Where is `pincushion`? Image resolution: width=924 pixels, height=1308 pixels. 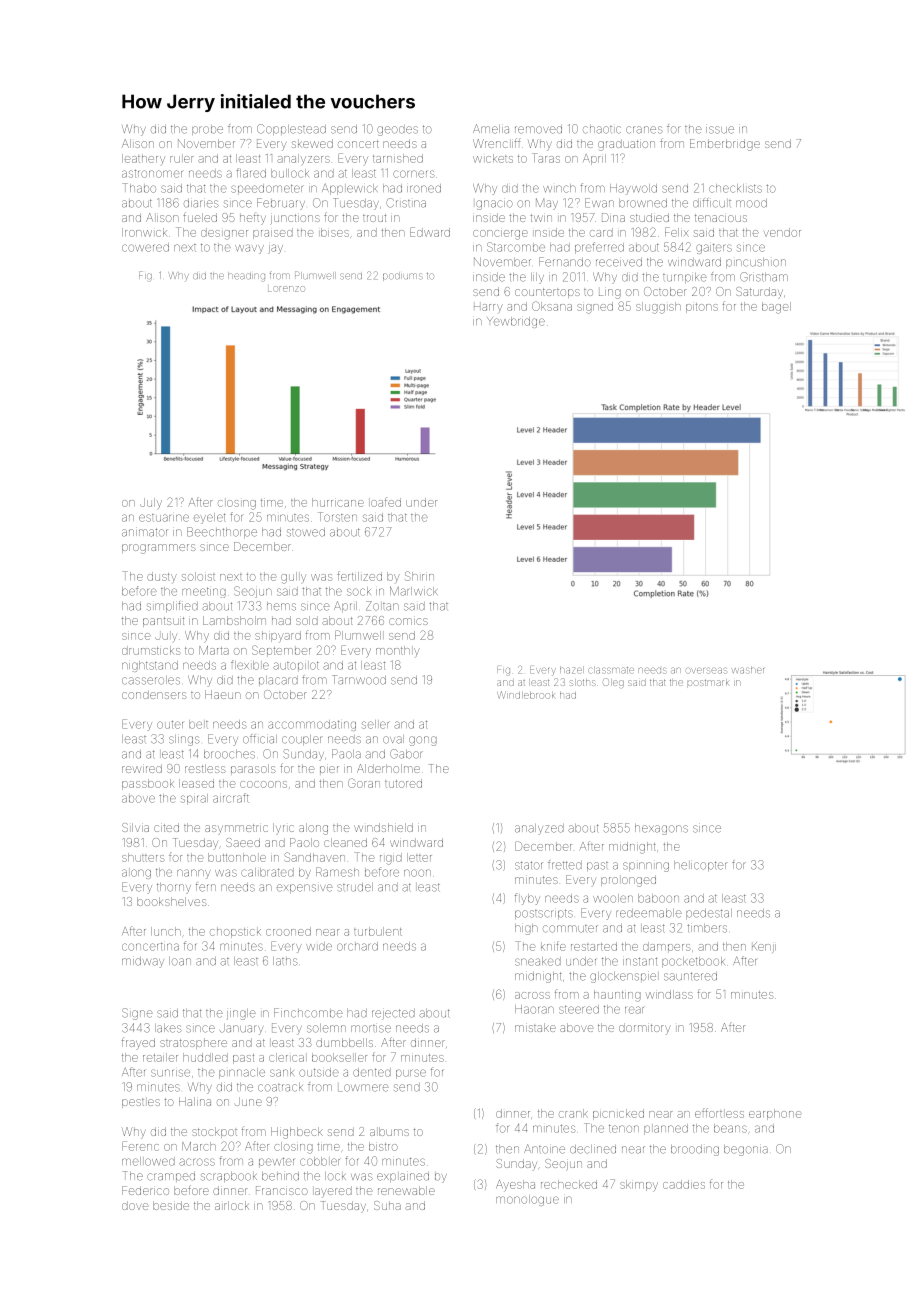 pincushion is located at coordinates (756, 263).
